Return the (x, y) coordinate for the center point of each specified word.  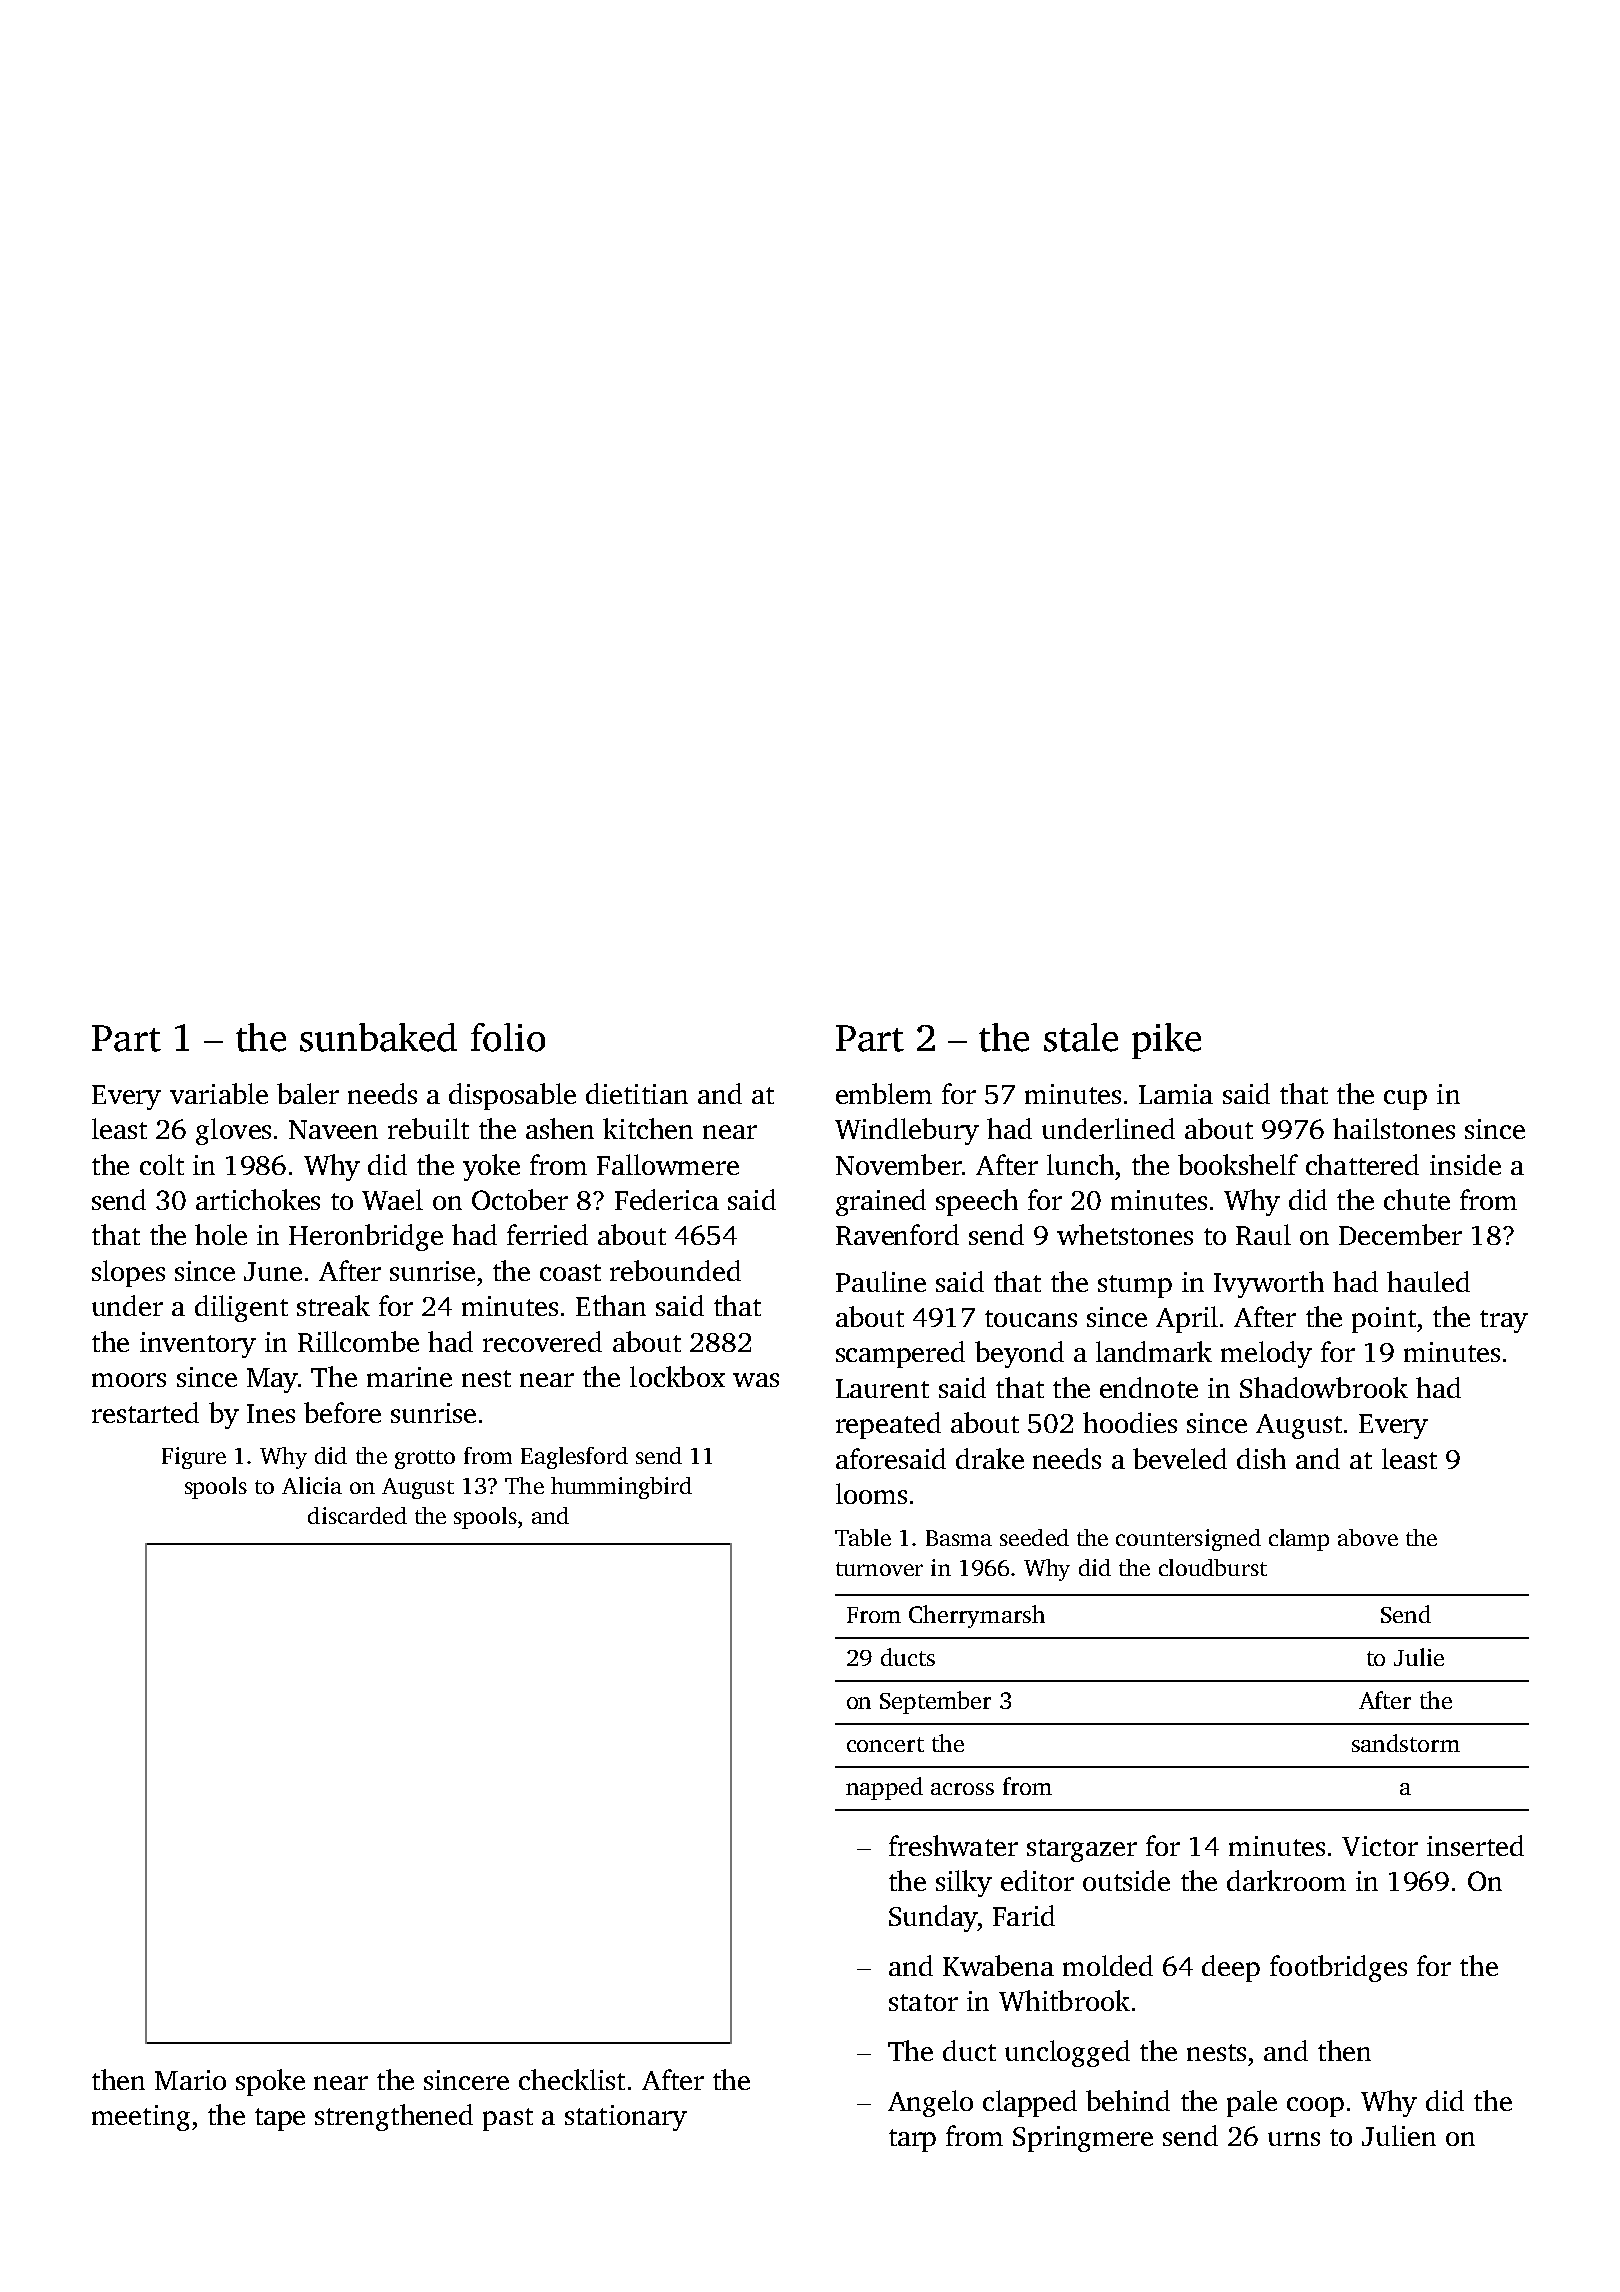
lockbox (677, 1376)
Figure (194, 1458)
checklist (572, 2079)
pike (1166, 1041)
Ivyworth (1269, 1284)
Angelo (930, 2103)
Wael (392, 1199)
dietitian (637, 1093)
